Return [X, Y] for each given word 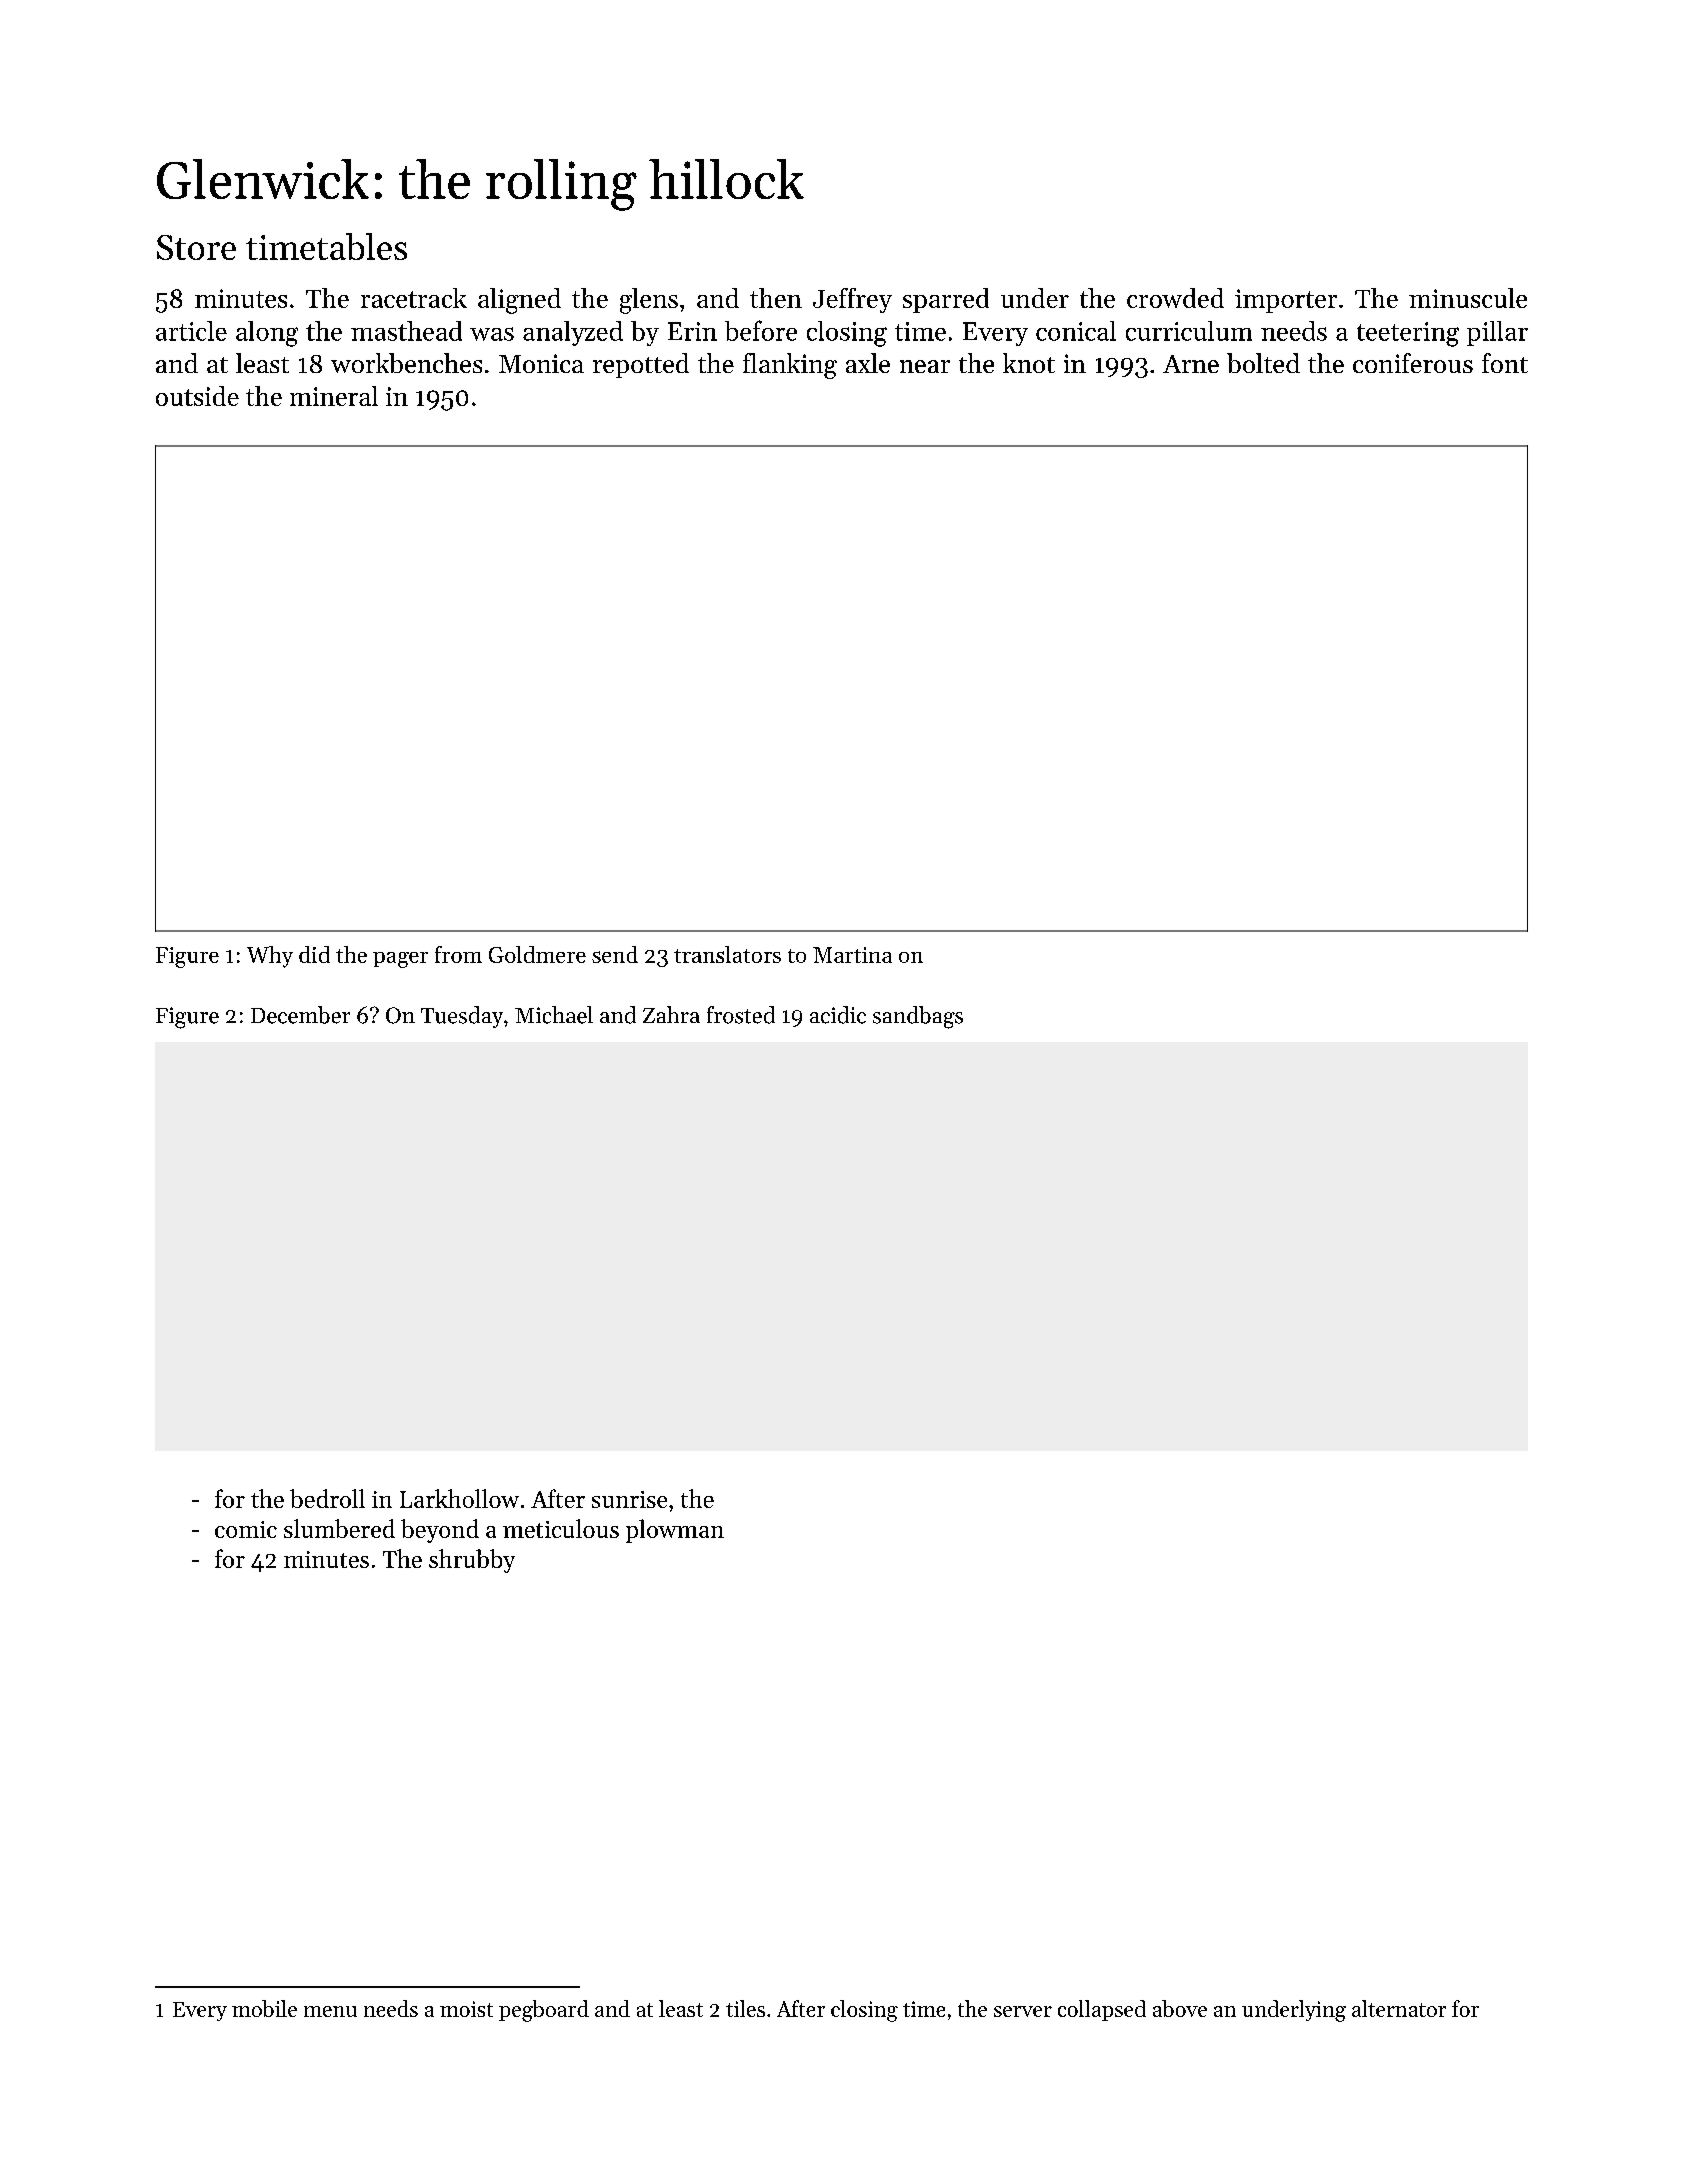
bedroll [327, 1498]
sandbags [918, 1017]
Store [196, 247]
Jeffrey [852, 300]
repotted [641, 365]
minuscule [1468, 298]
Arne [1191, 364]
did [314, 954]
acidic [838, 1015]
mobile [264, 2008]
